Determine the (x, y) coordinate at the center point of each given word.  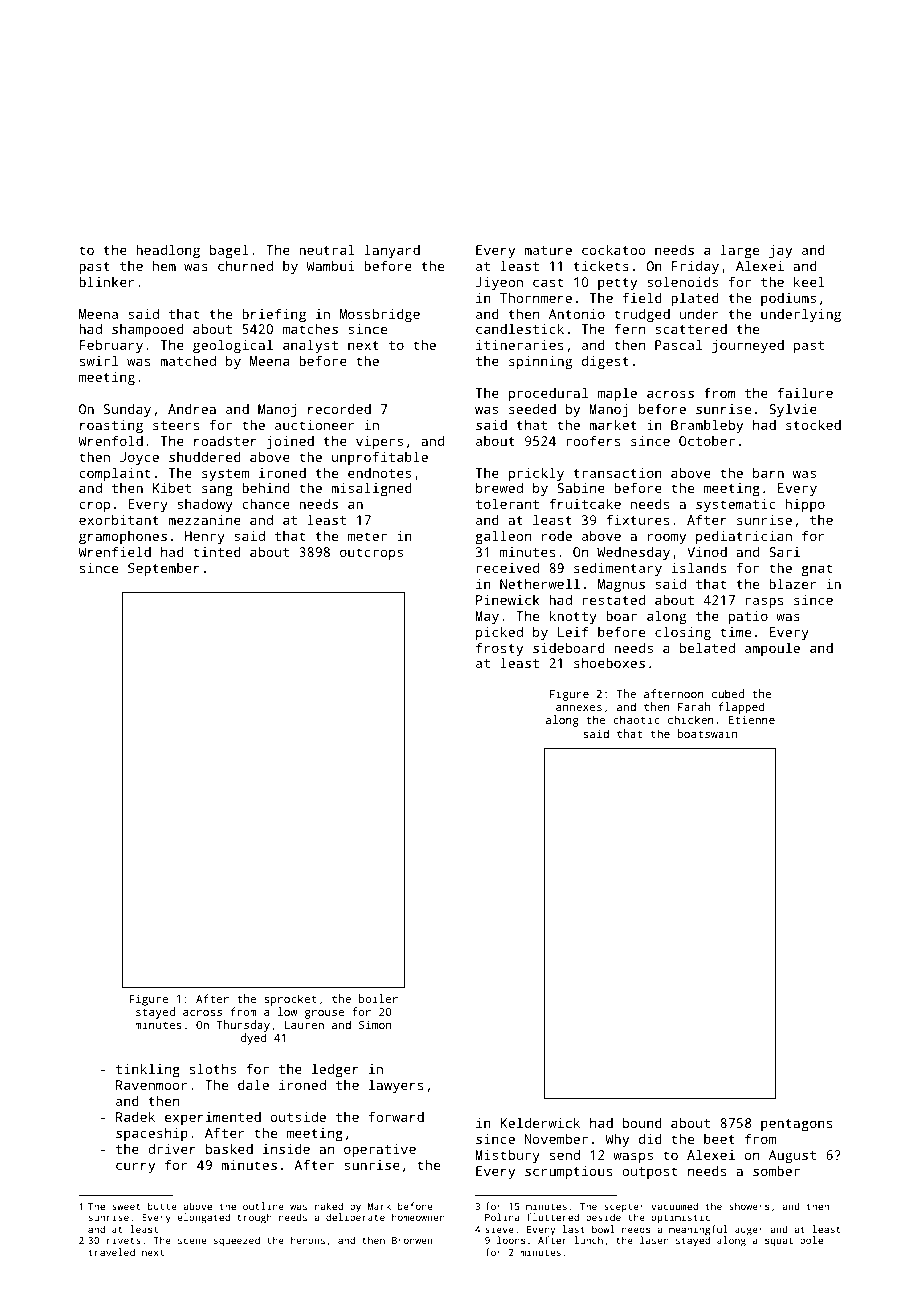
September (164, 569)
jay (780, 251)
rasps (764, 602)
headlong (168, 251)
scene (192, 1241)
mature (548, 250)
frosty (499, 649)
